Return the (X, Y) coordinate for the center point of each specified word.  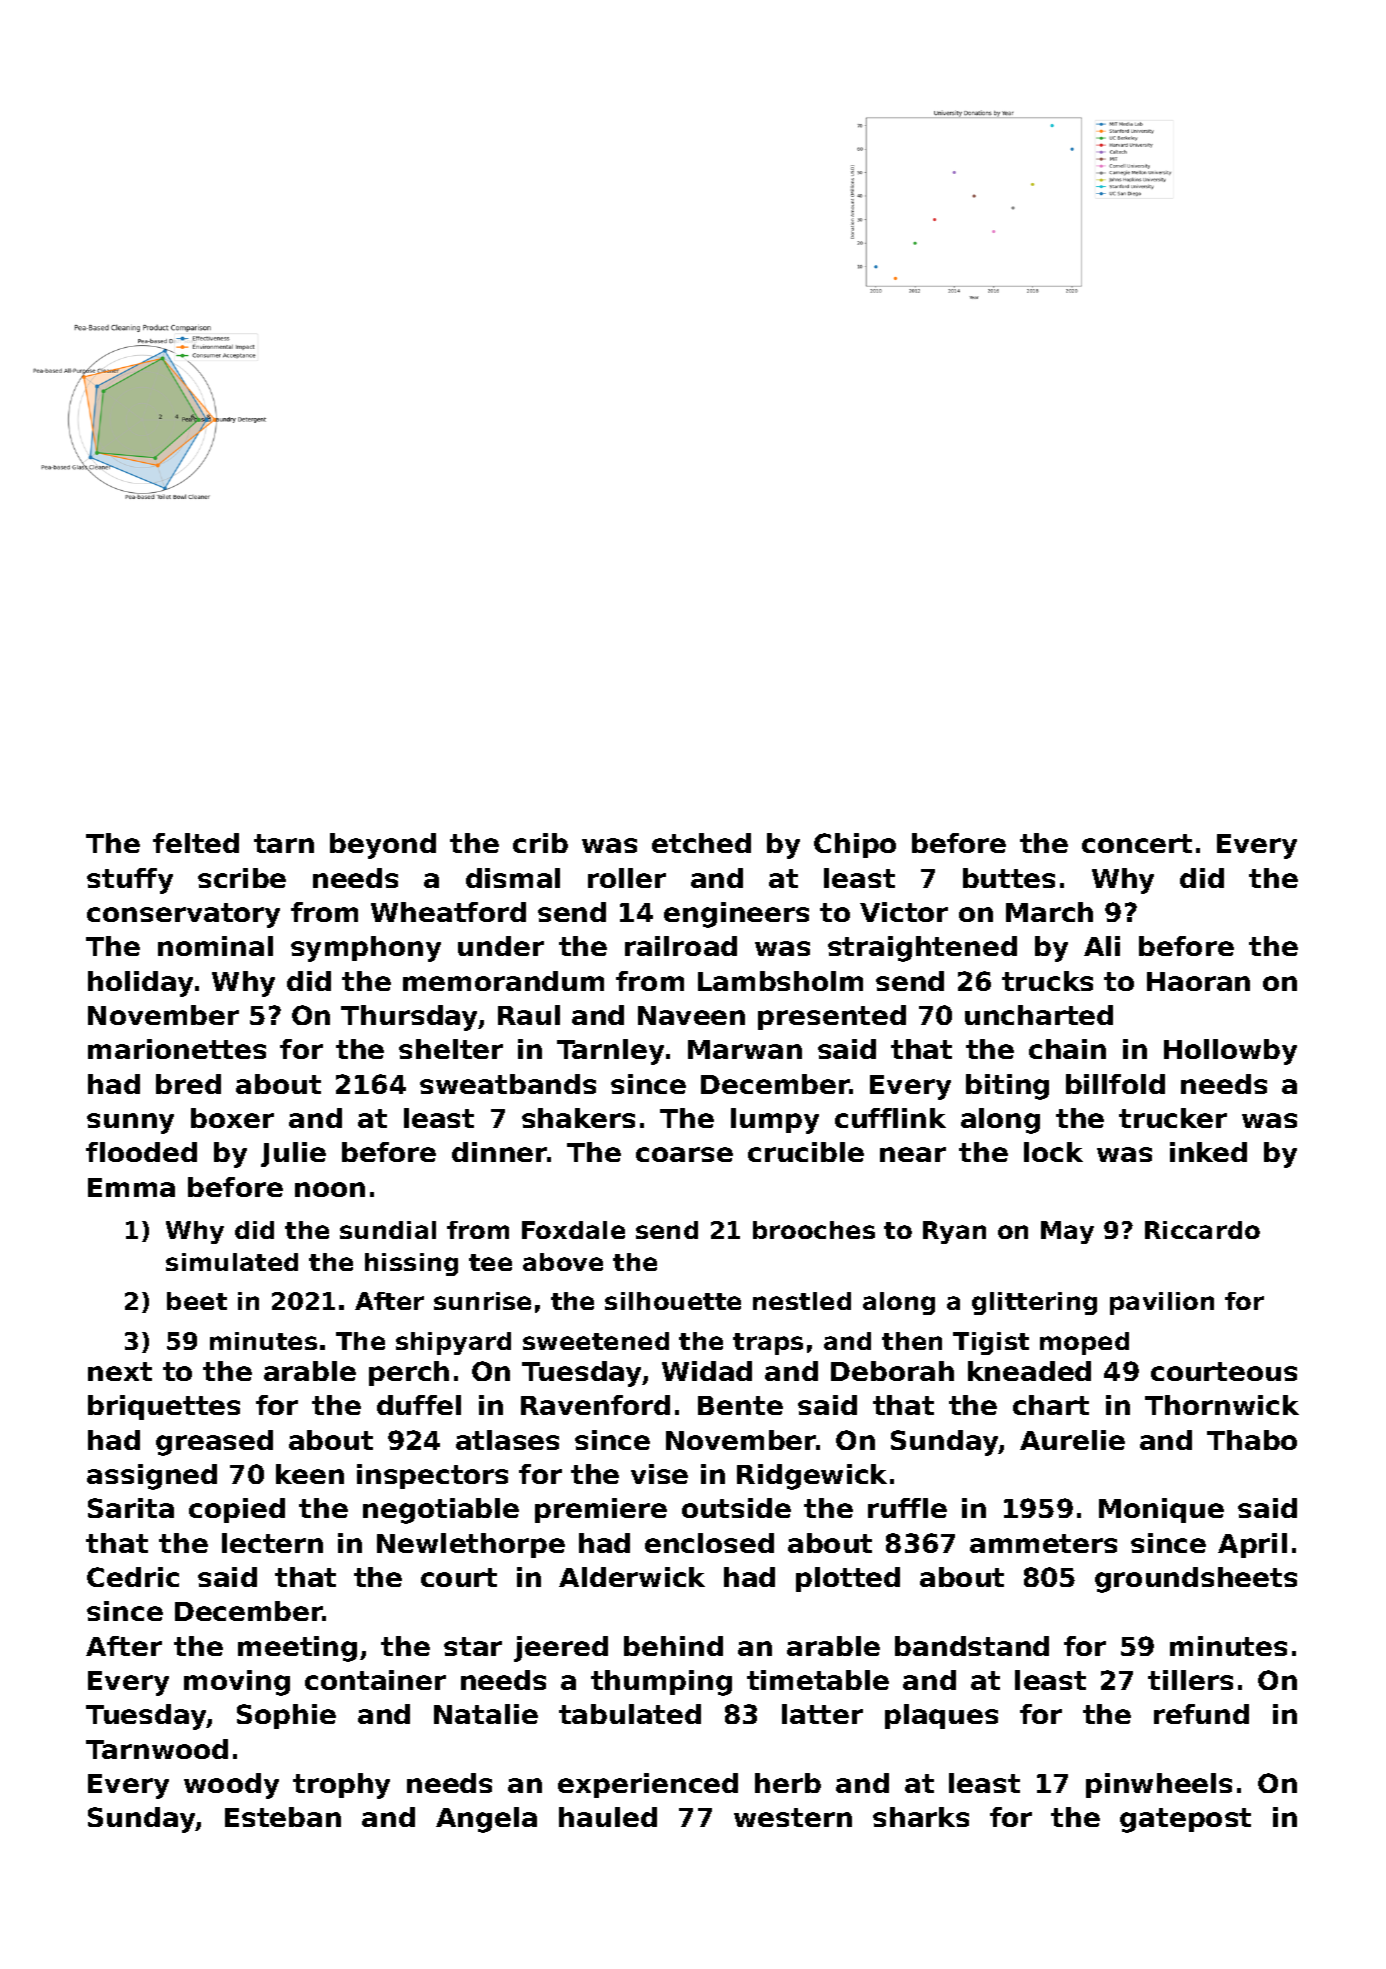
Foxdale (573, 1230)
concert (1137, 843)
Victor (904, 912)
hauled (608, 1817)
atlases (507, 1440)
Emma (131, 1187)
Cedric (133, 1577)
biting (1007, 1087)
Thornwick (1222, 1405)
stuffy (130, 881)
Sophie (286, 1716)
